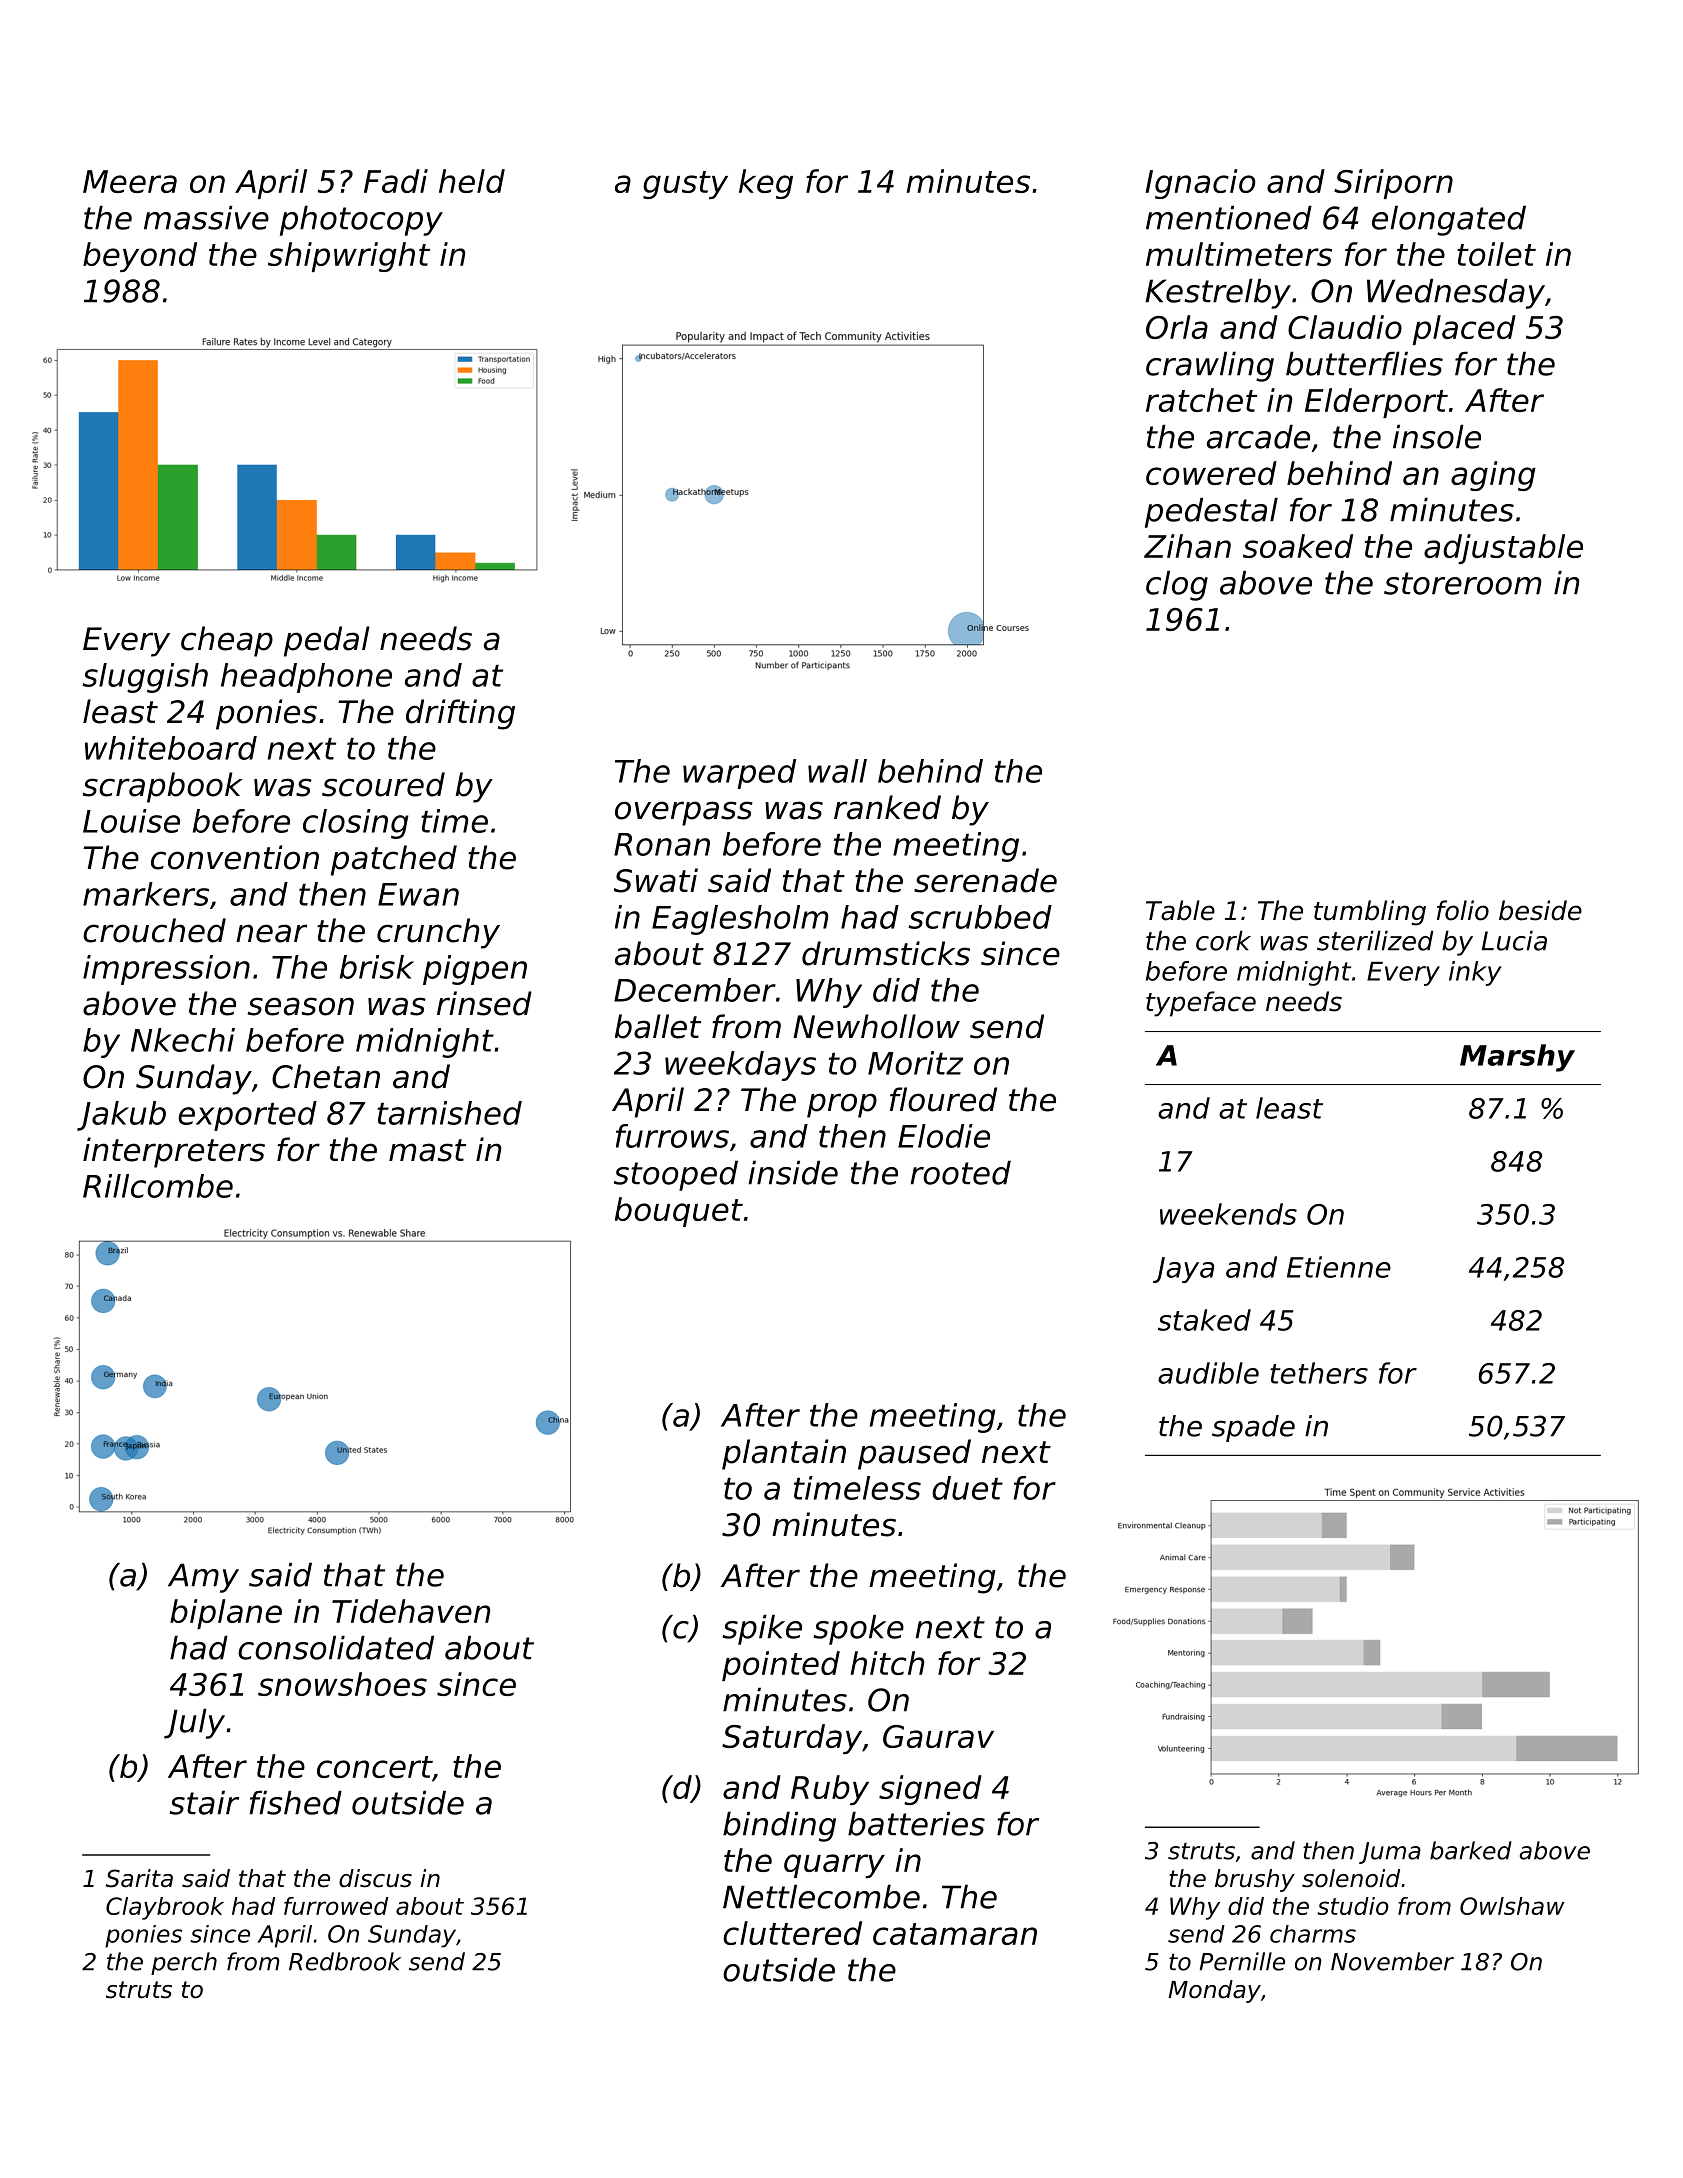 Image resolution: width=1683 pixels, height=2178 pixels. What do you see at coordinates (792, 1933) in the screenshot?
I see `cluttered` at bounding box center [792, 1933].
